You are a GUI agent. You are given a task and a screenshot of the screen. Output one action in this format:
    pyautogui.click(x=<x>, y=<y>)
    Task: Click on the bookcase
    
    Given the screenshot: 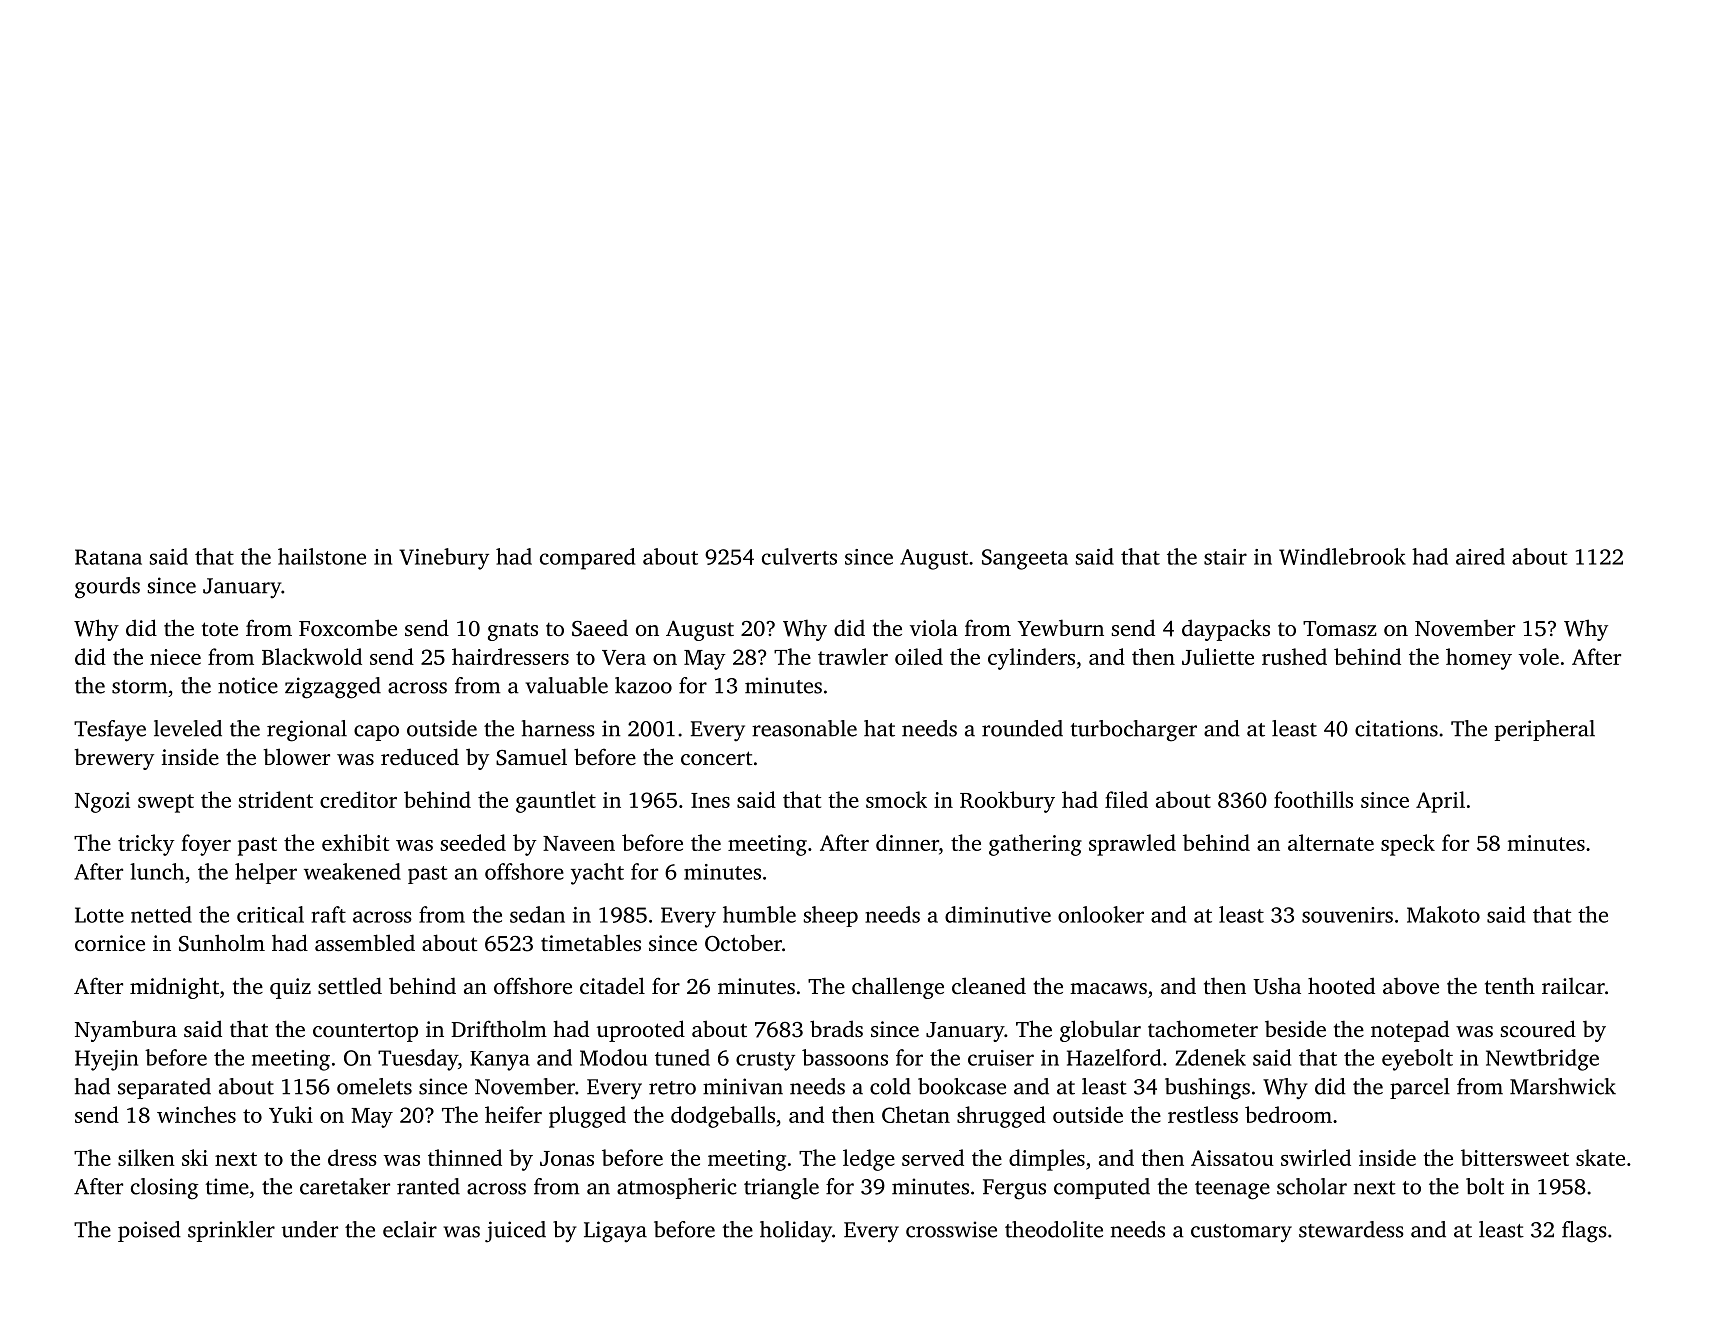 What is the action you would take?
    pyautogui.click(x=962, y=1086)
